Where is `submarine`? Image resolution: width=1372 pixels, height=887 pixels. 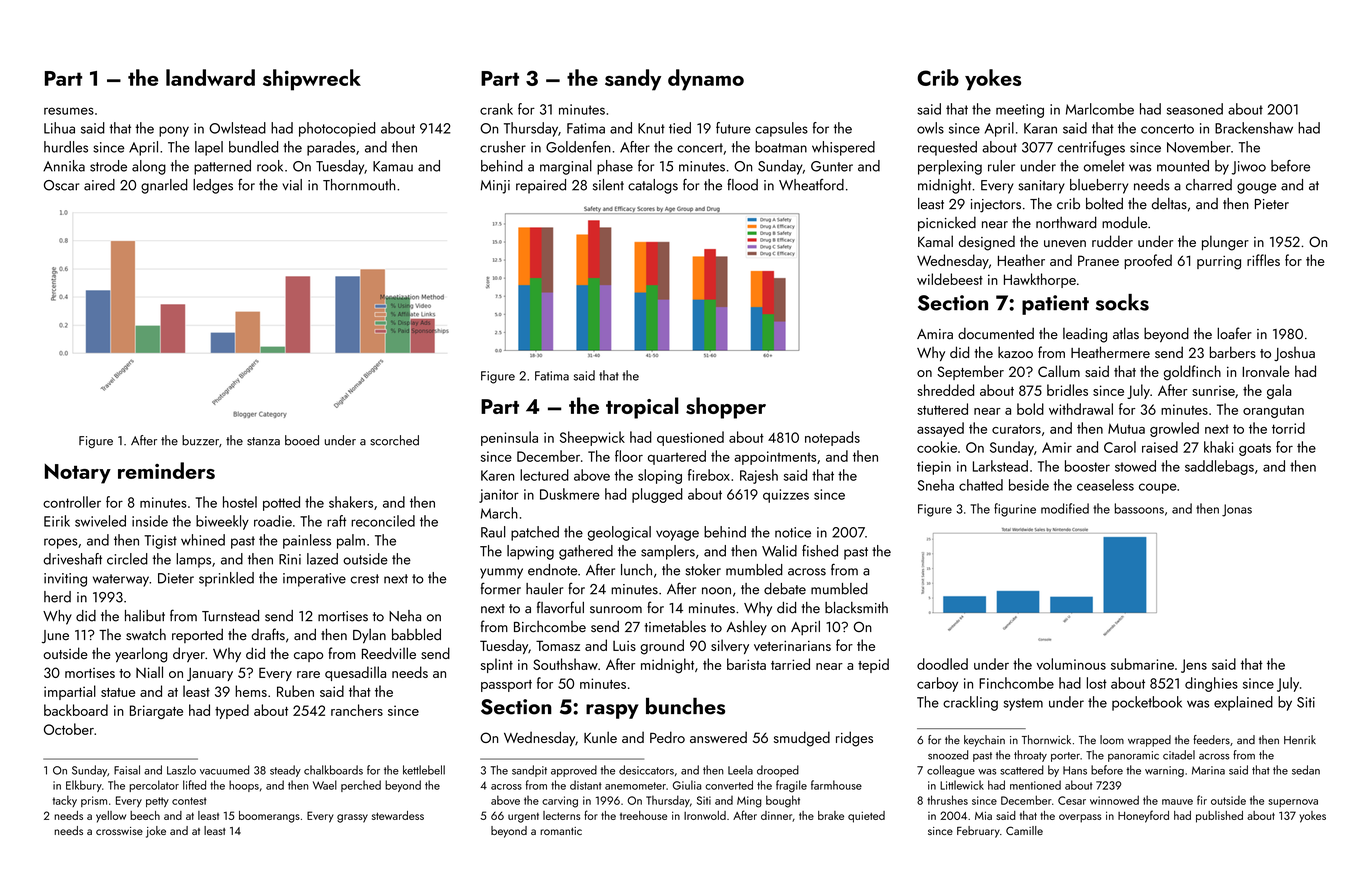
submarine is located at coordinates (1142, 664).
